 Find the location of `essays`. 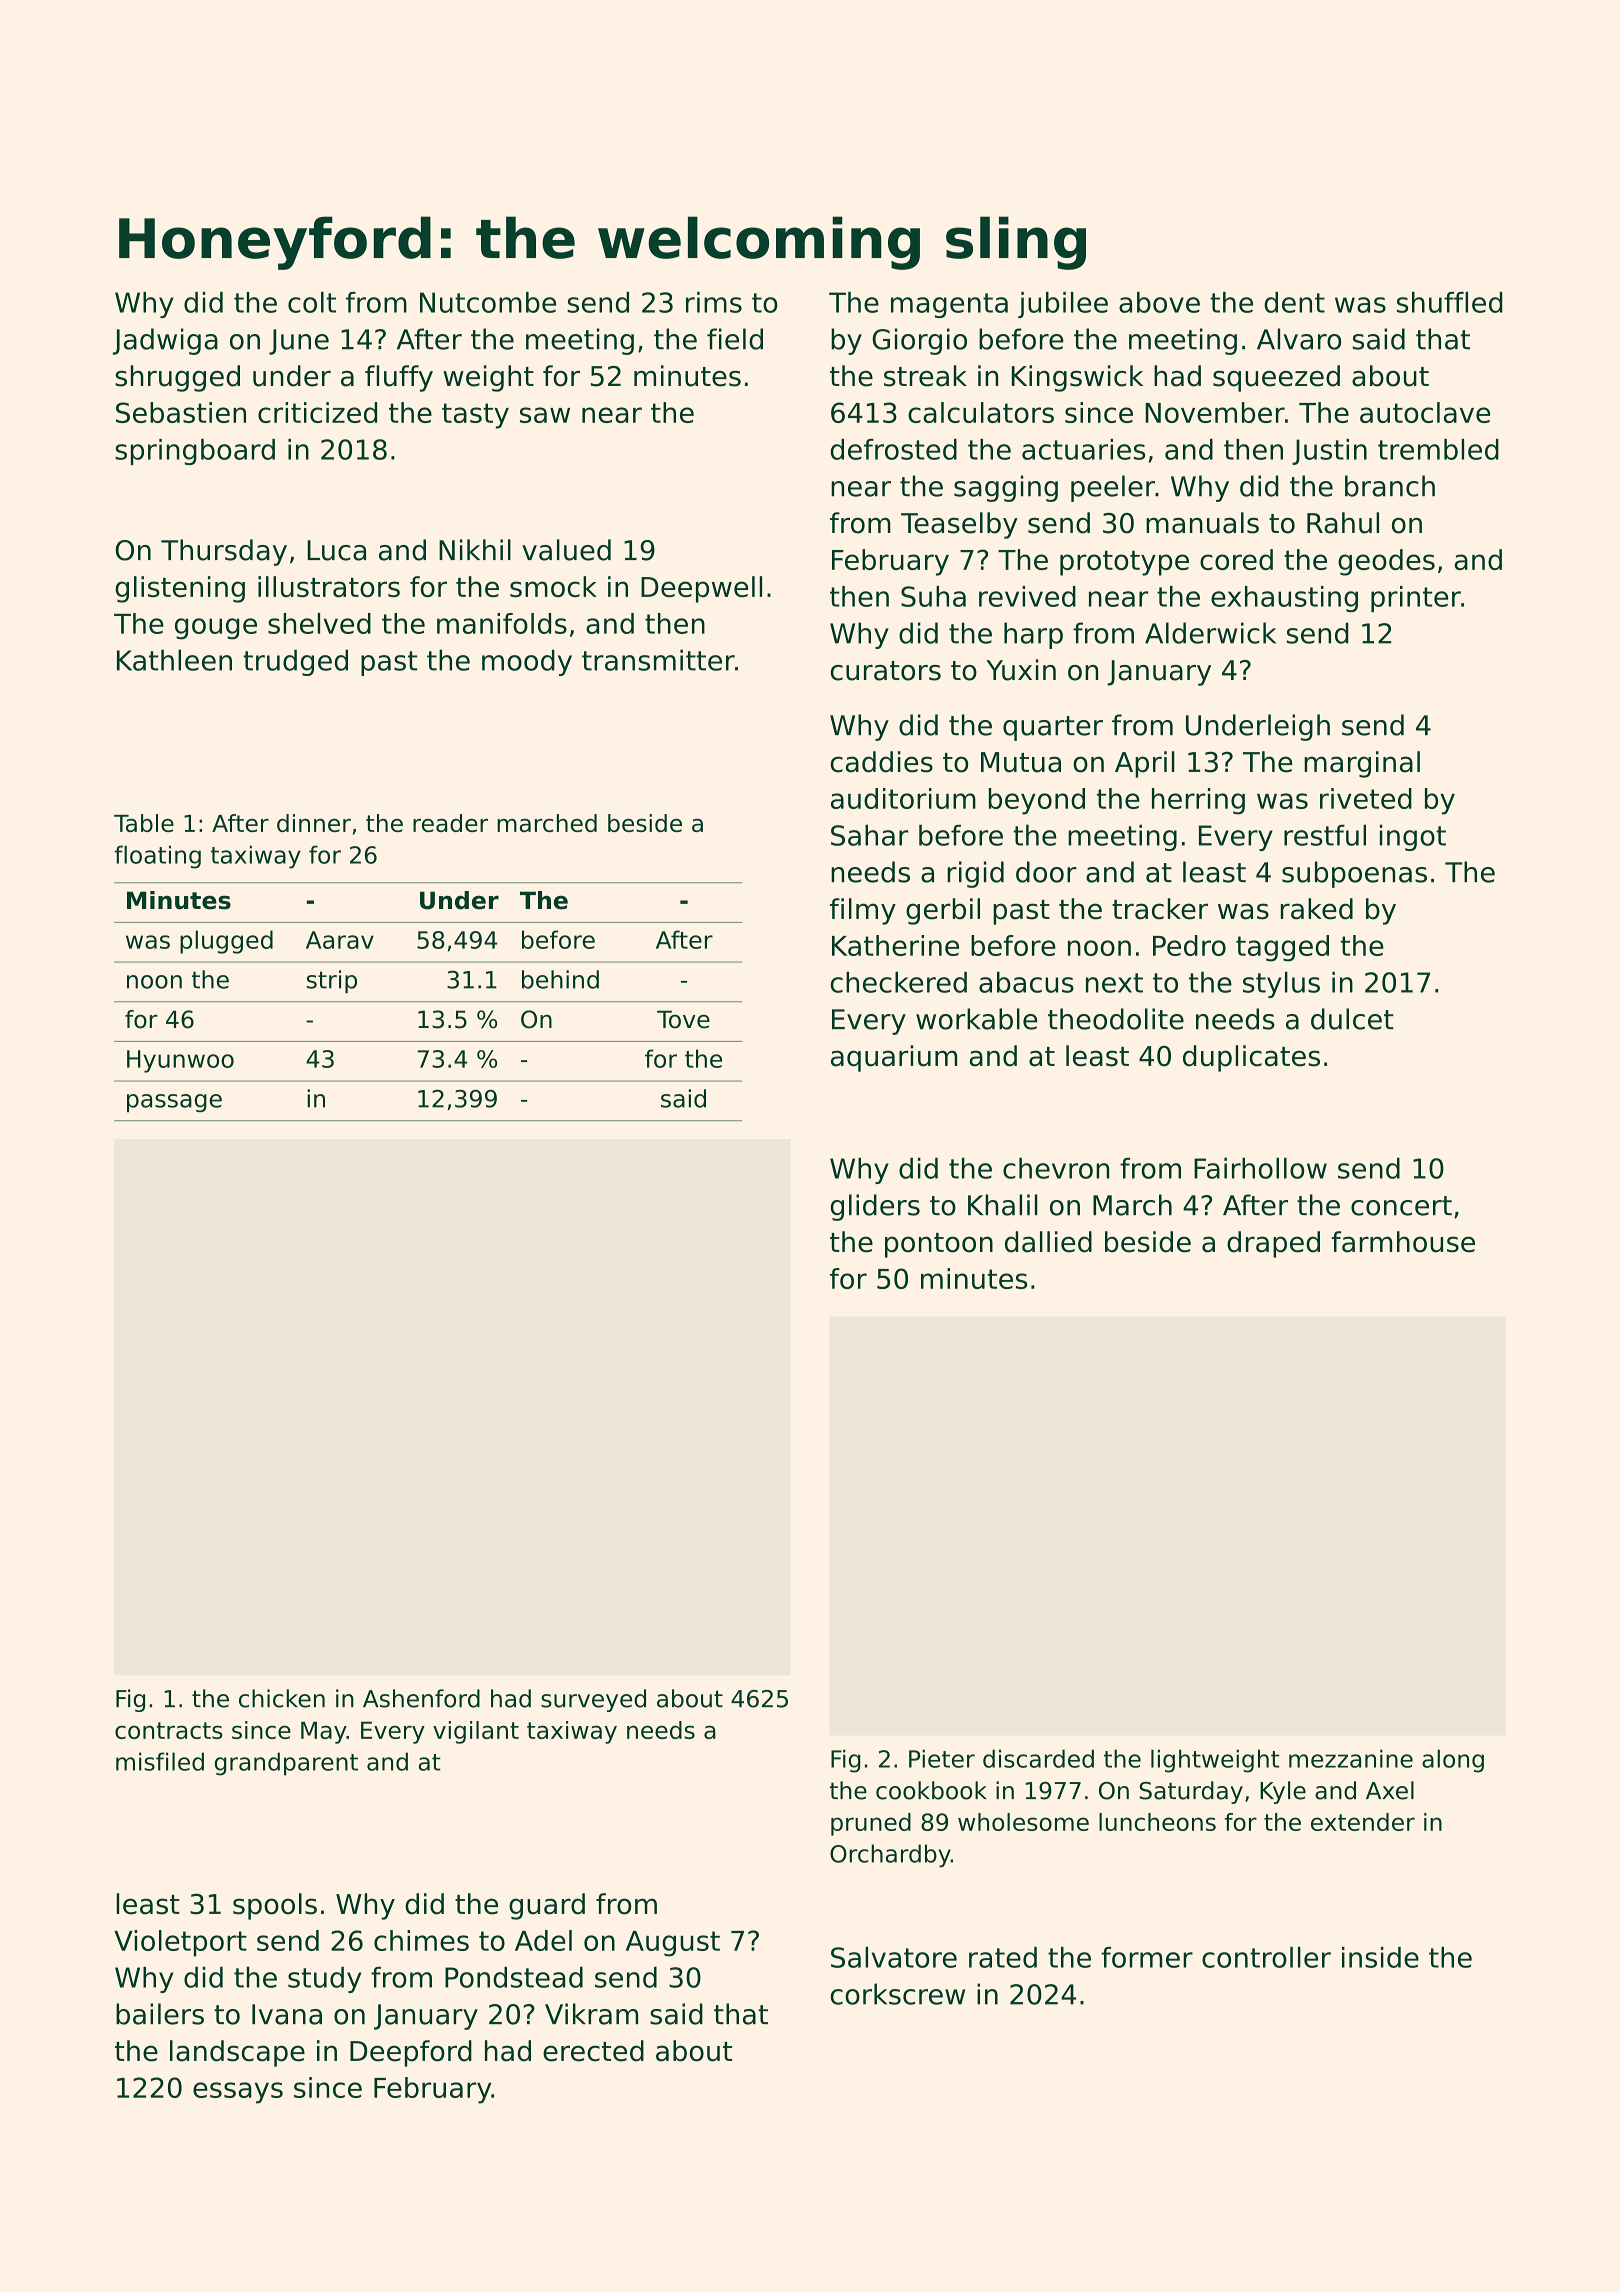

essays is located at coordinates (238, 2093).
